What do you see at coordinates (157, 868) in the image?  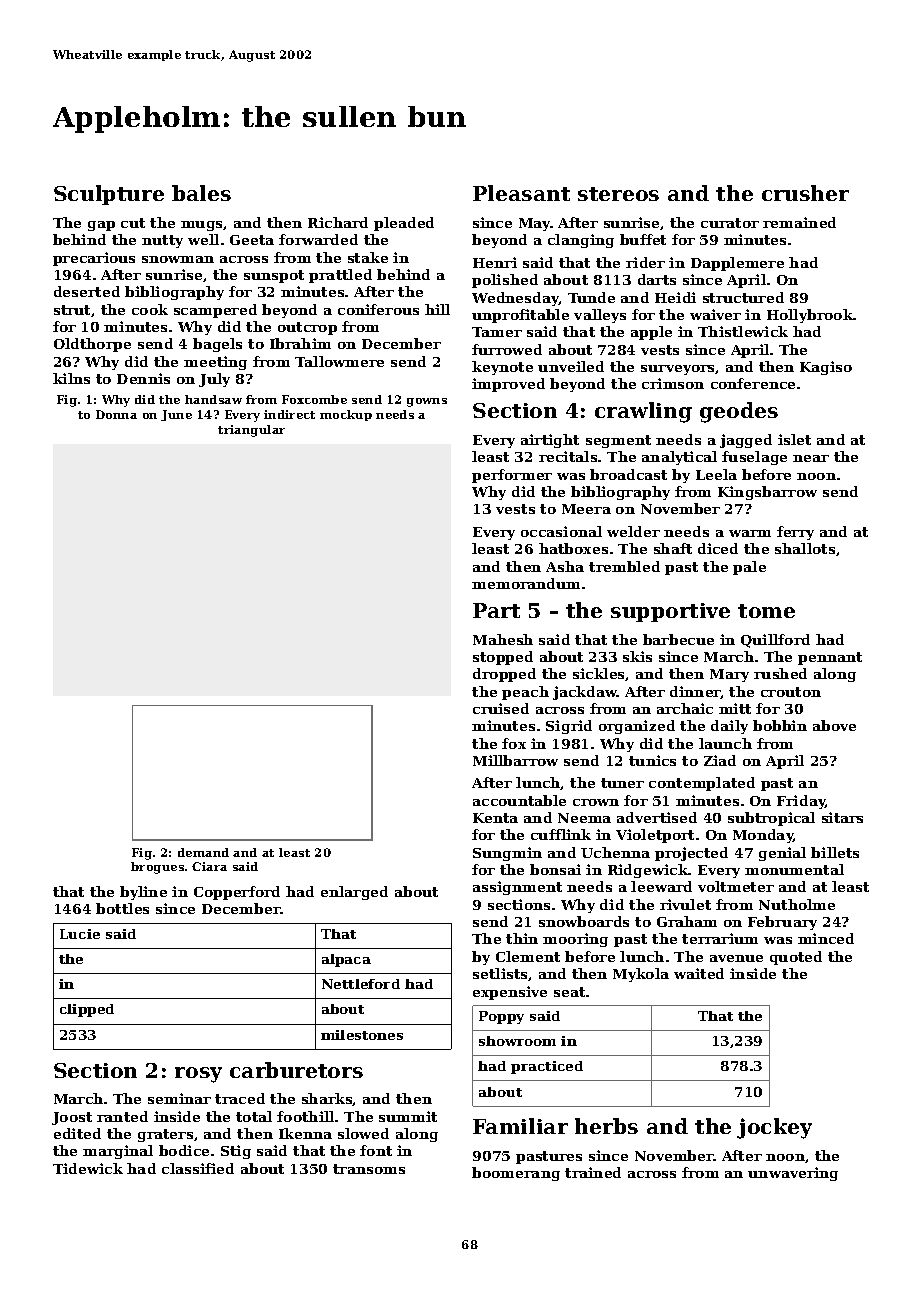 I see `brogues` at bounding box center [157, 868].
